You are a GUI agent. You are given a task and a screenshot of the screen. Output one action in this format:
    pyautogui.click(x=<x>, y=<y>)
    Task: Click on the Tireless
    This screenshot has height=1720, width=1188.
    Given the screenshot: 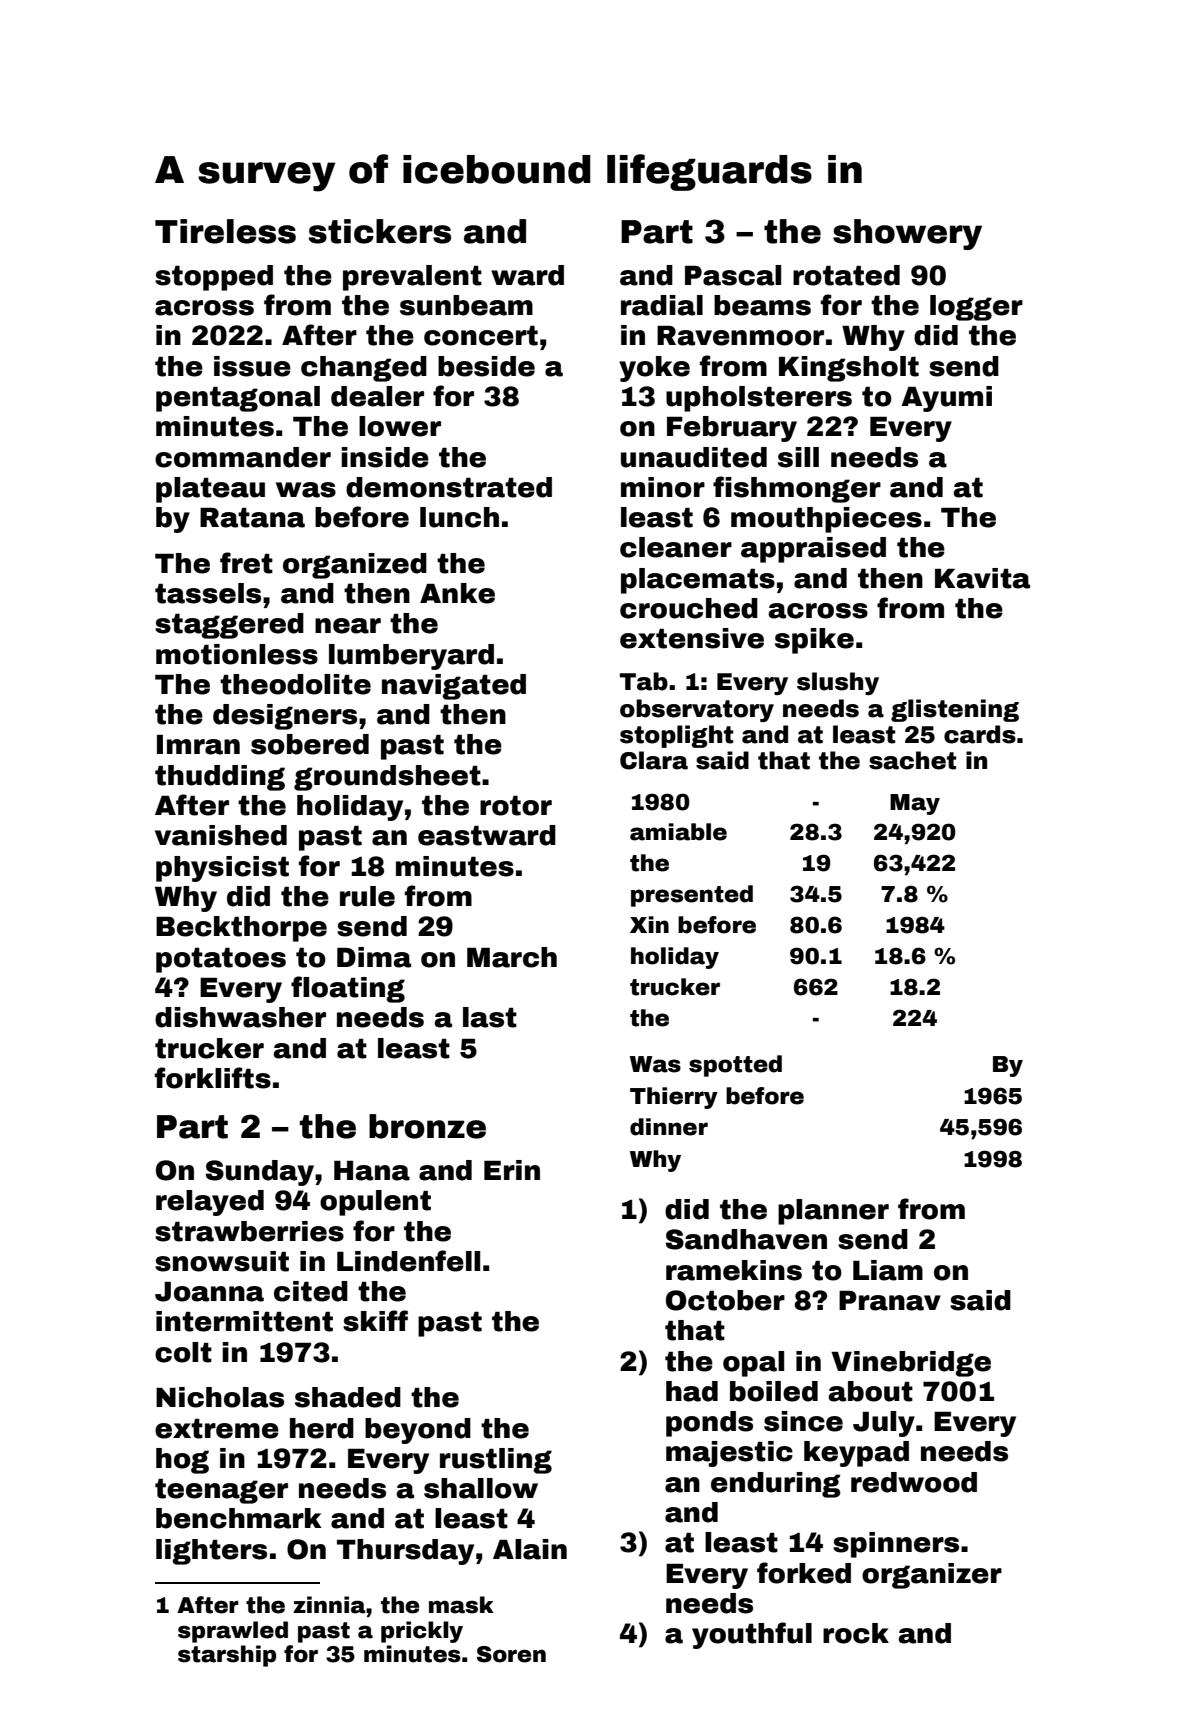 What is the action you would take?
    pyautogui.click(x=225, y=231)
